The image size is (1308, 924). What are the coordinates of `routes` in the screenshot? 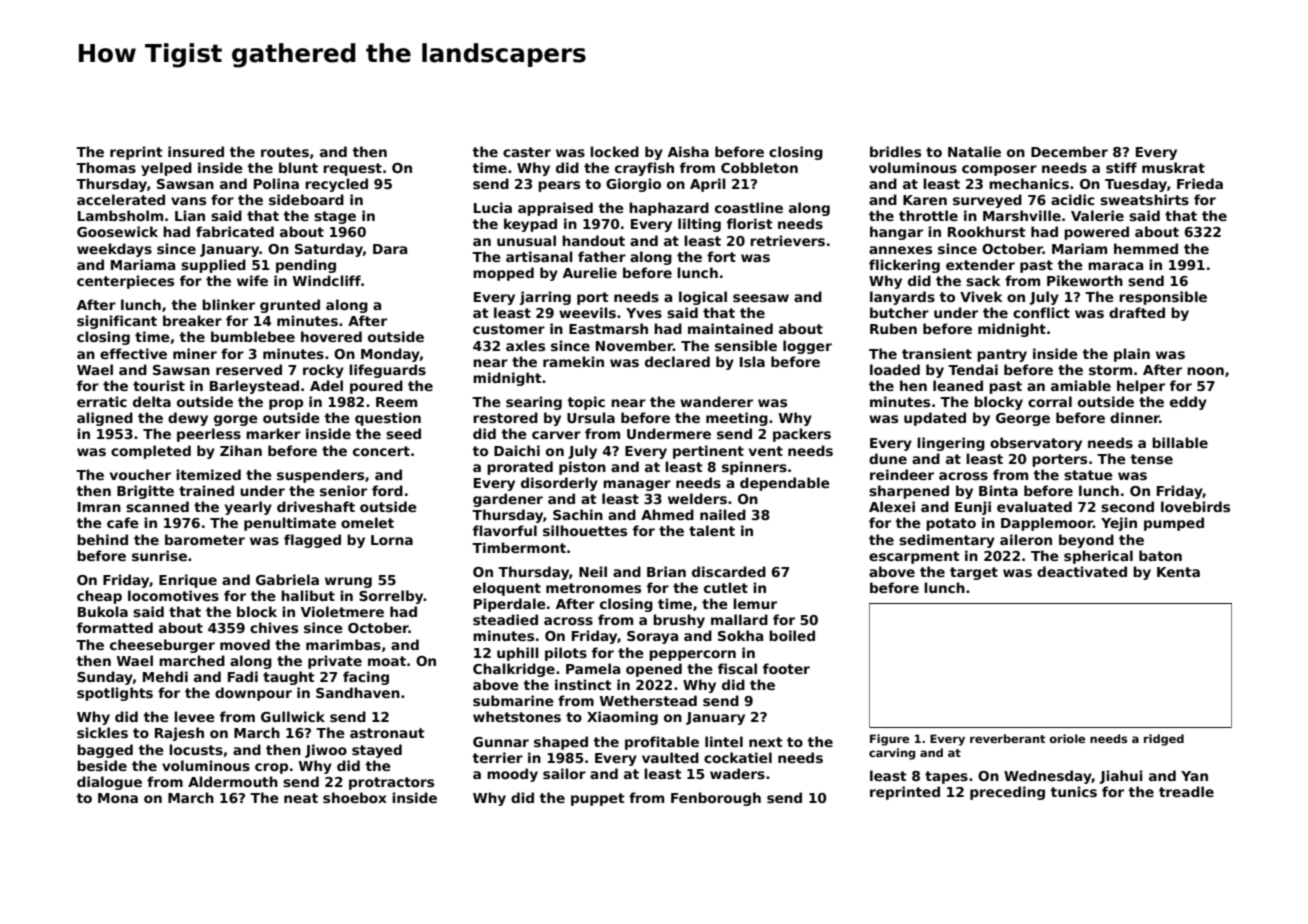 It's located at (285, 152).
